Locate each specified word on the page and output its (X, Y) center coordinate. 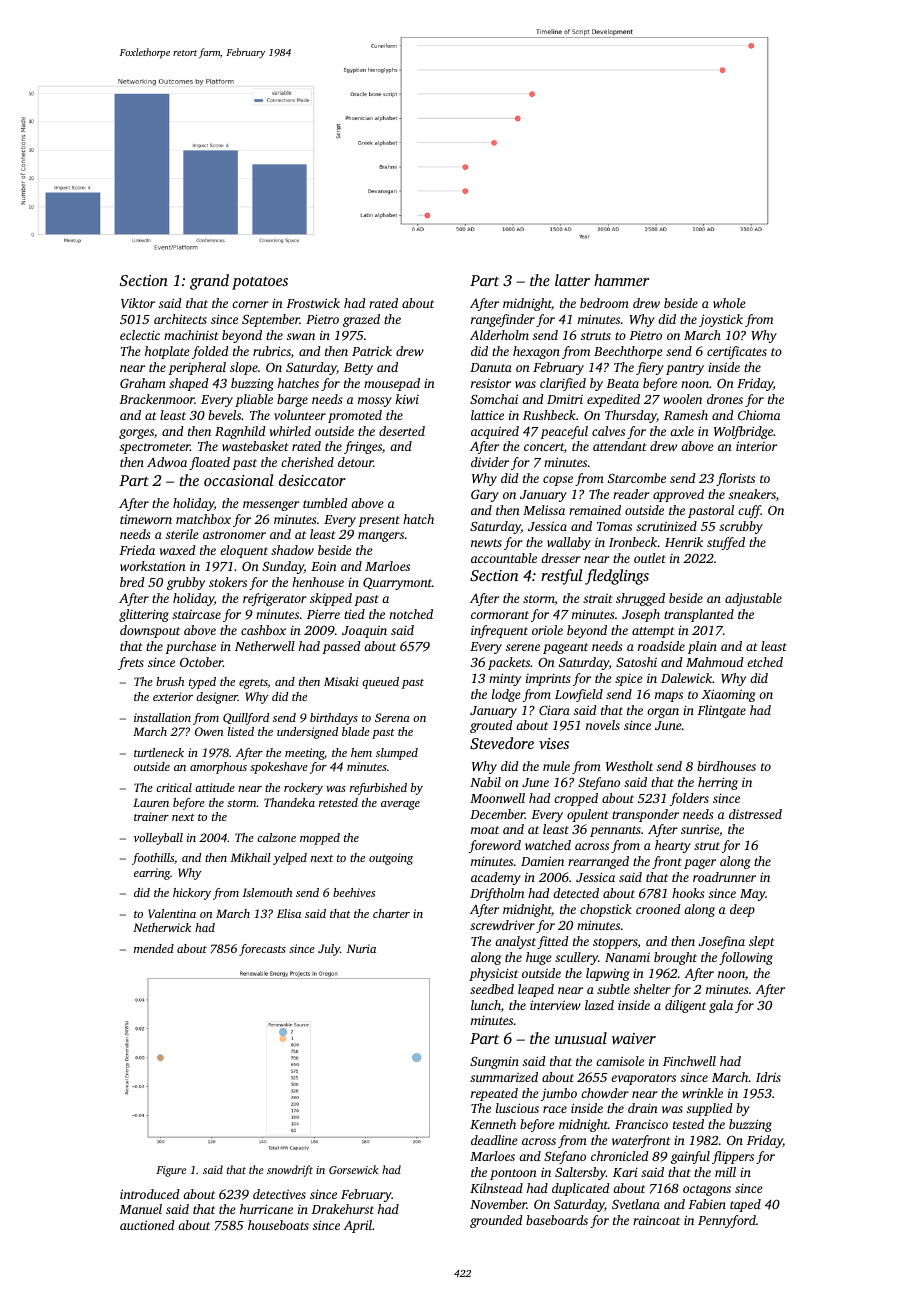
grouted (491, 726)
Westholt (629, 766)
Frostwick (313, 303)
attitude (215, 787)
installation (162, 717)
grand (209, 282)
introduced (150, 1194)
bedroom (604, 303)
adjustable (753, 599)
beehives (354, 892)
